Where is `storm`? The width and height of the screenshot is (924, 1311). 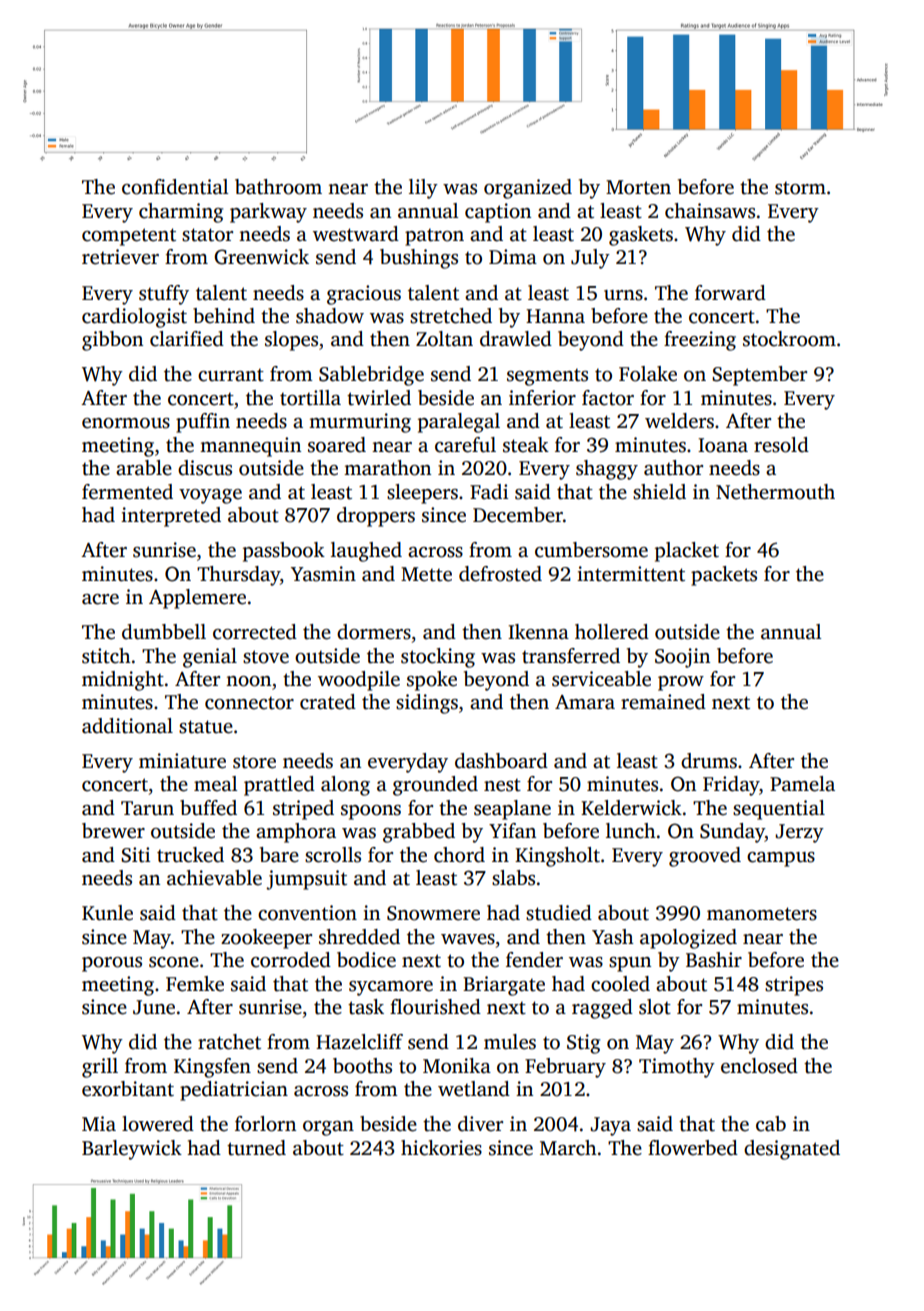
storm is located at coordinates (800, 188).
